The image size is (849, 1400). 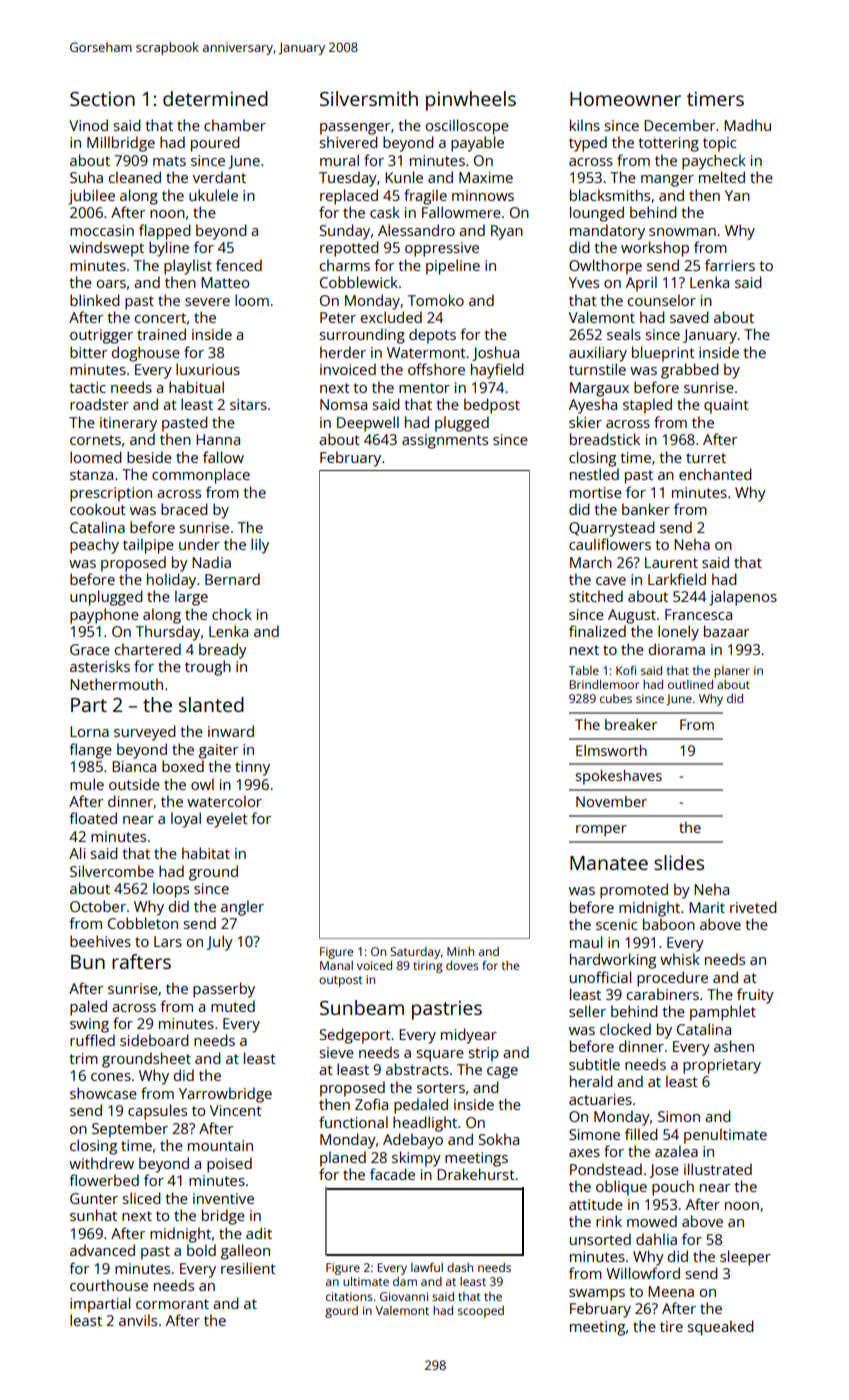 What do you see at coordinates (239, 265) in the document?
I see `fenced` at bounding box center [239, 265].
